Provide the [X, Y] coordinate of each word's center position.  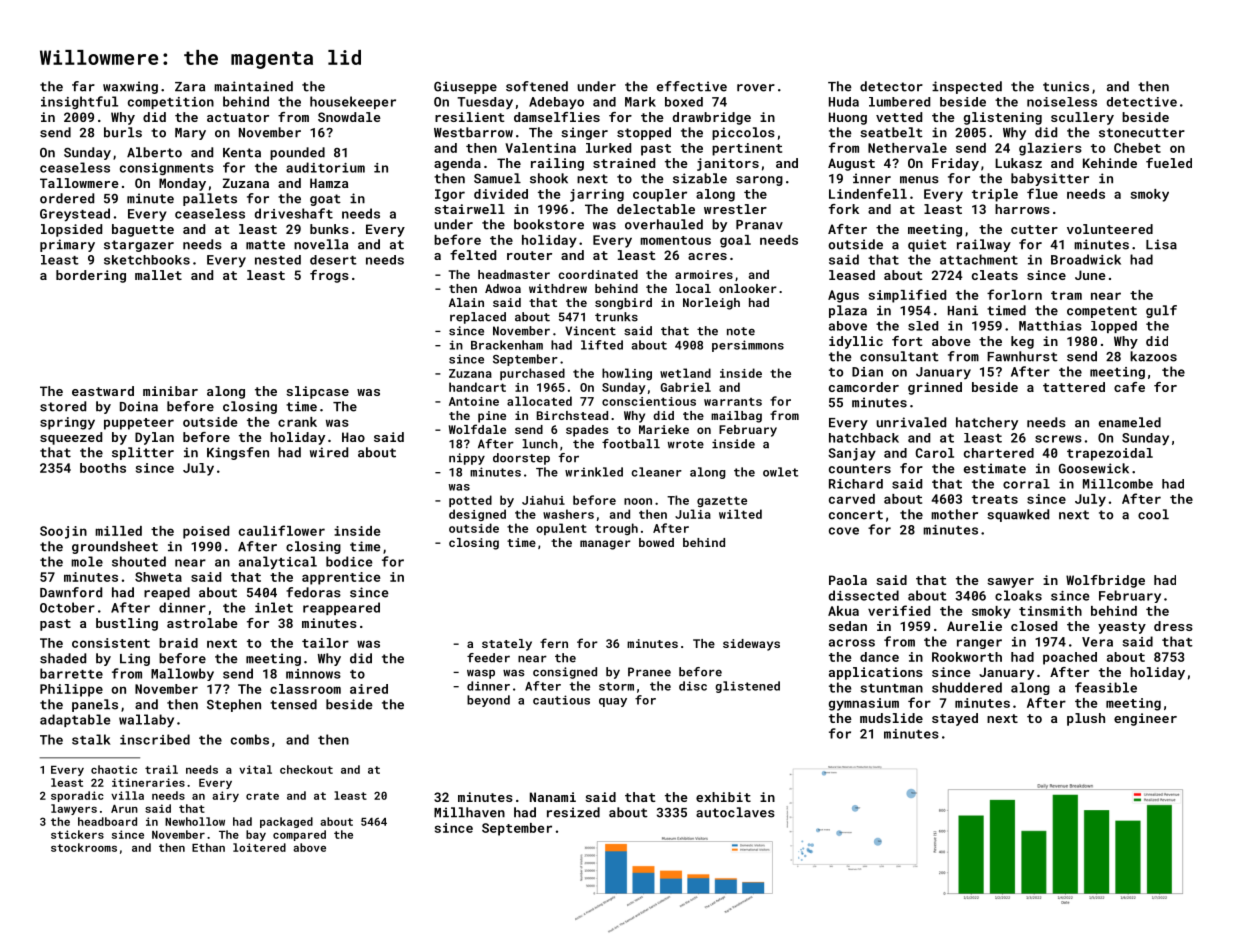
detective [1142, 102]
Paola [848, 580]
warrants [733, 402]
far [83, 86]
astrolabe [202, 623]
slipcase [317, 392]
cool [1153, 514]
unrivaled [911, 422]
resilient [470, 117]
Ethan [208, 847]
